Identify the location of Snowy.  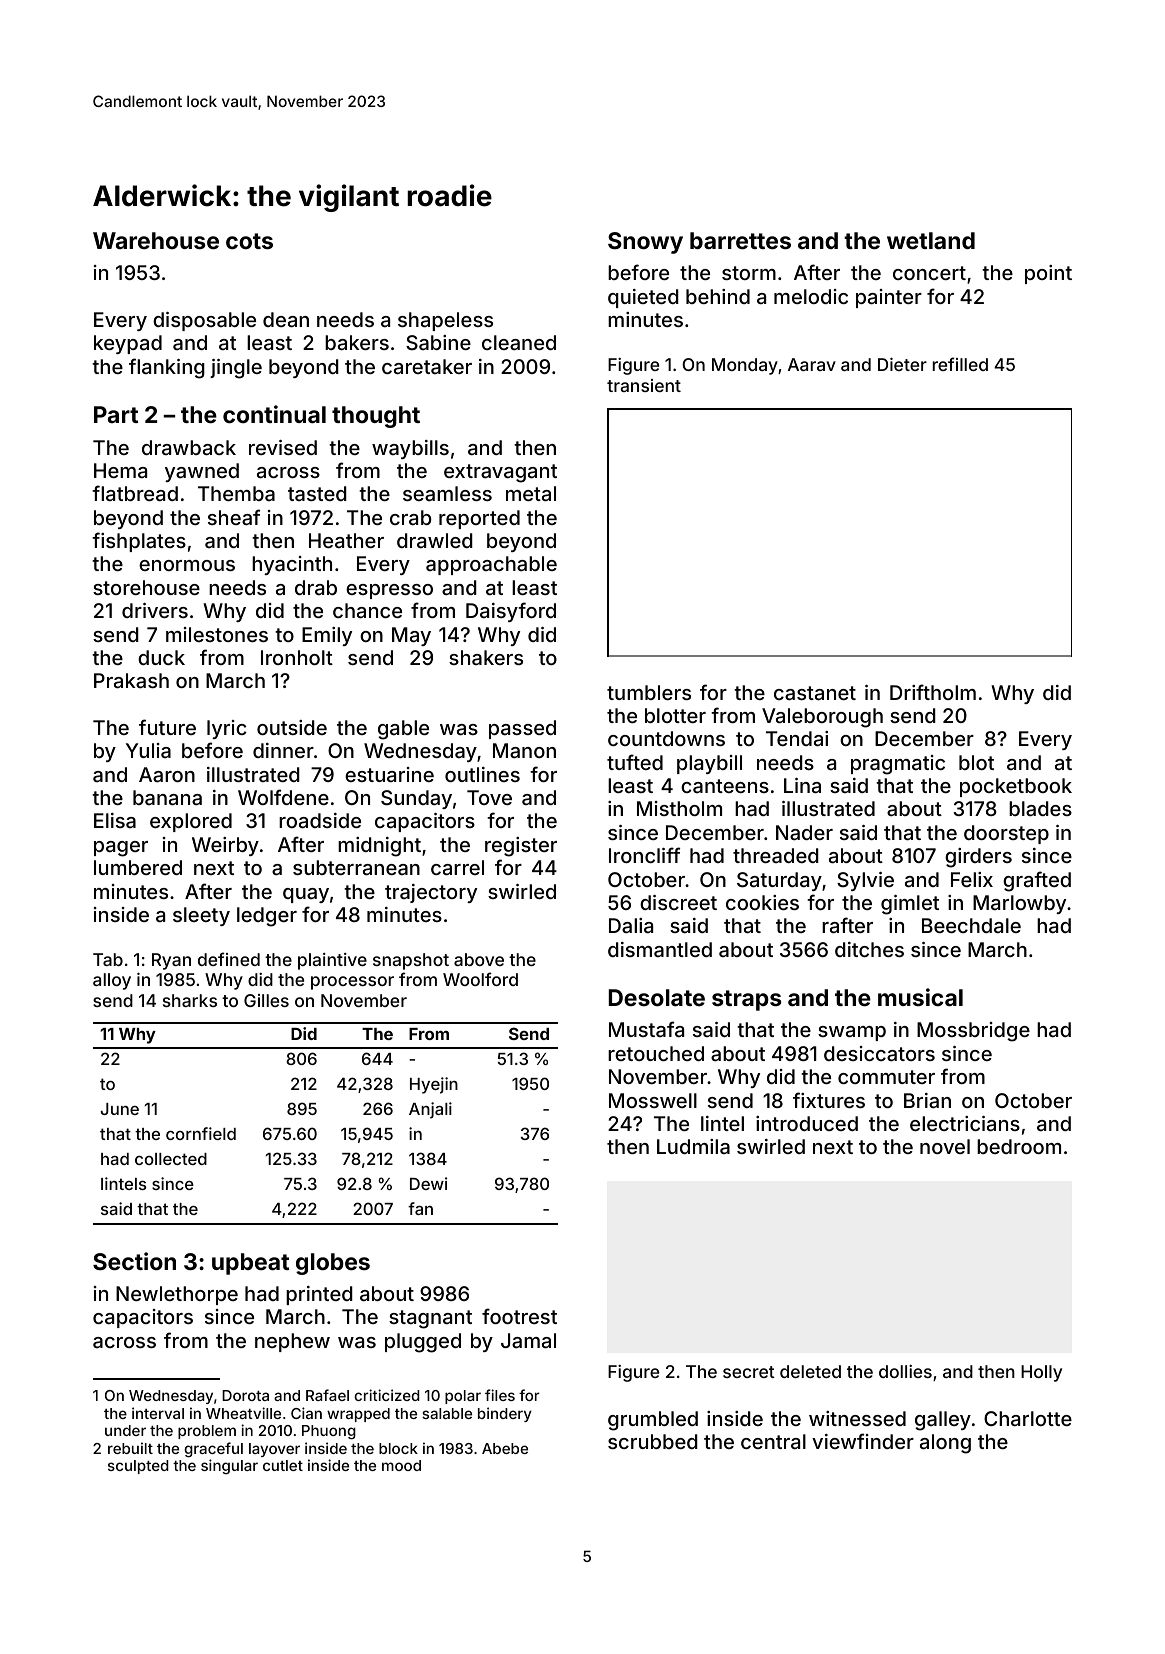
(645, 243).
